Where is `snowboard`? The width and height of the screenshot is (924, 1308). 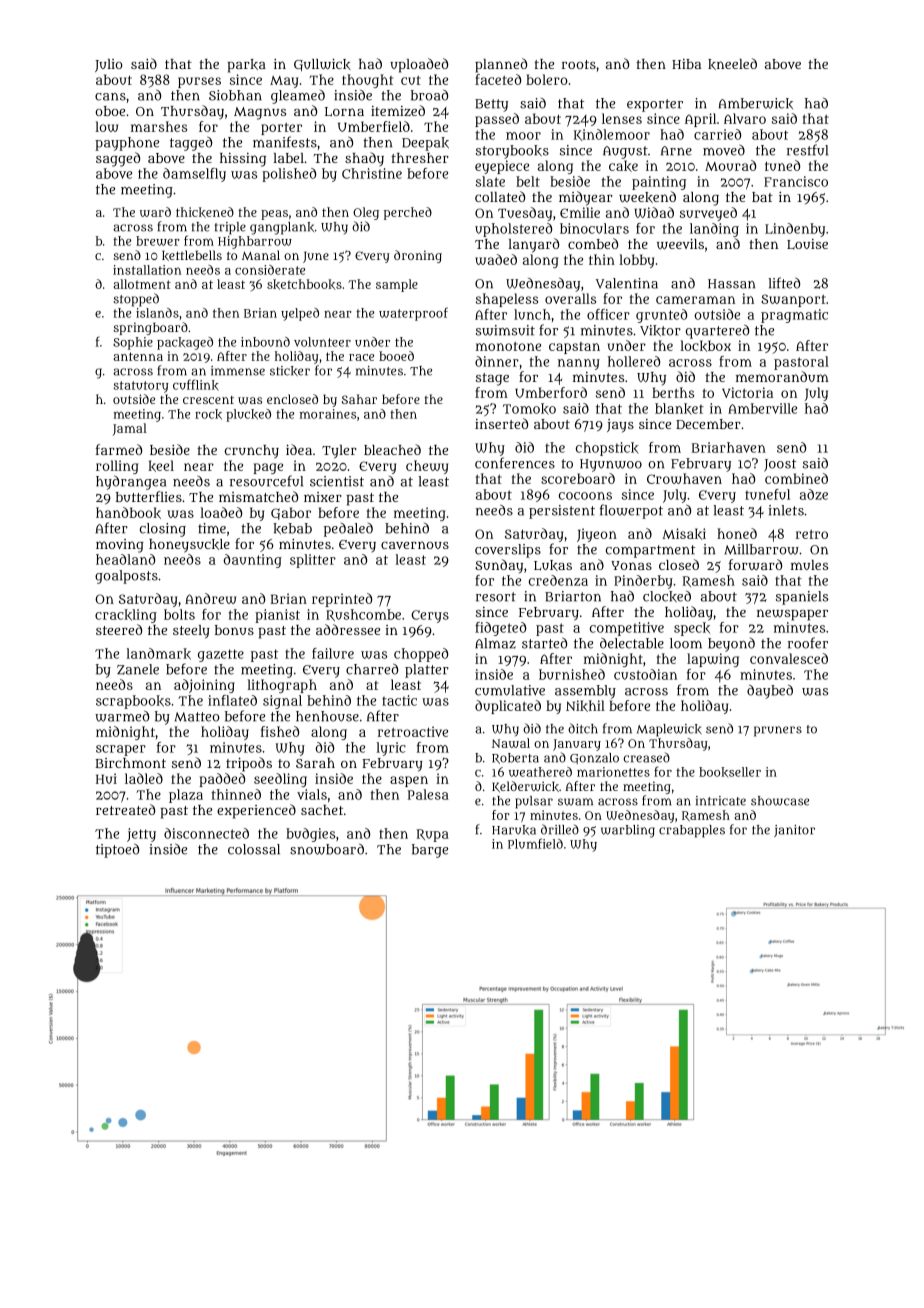 snowboard is located at coordinates (327, 849).
